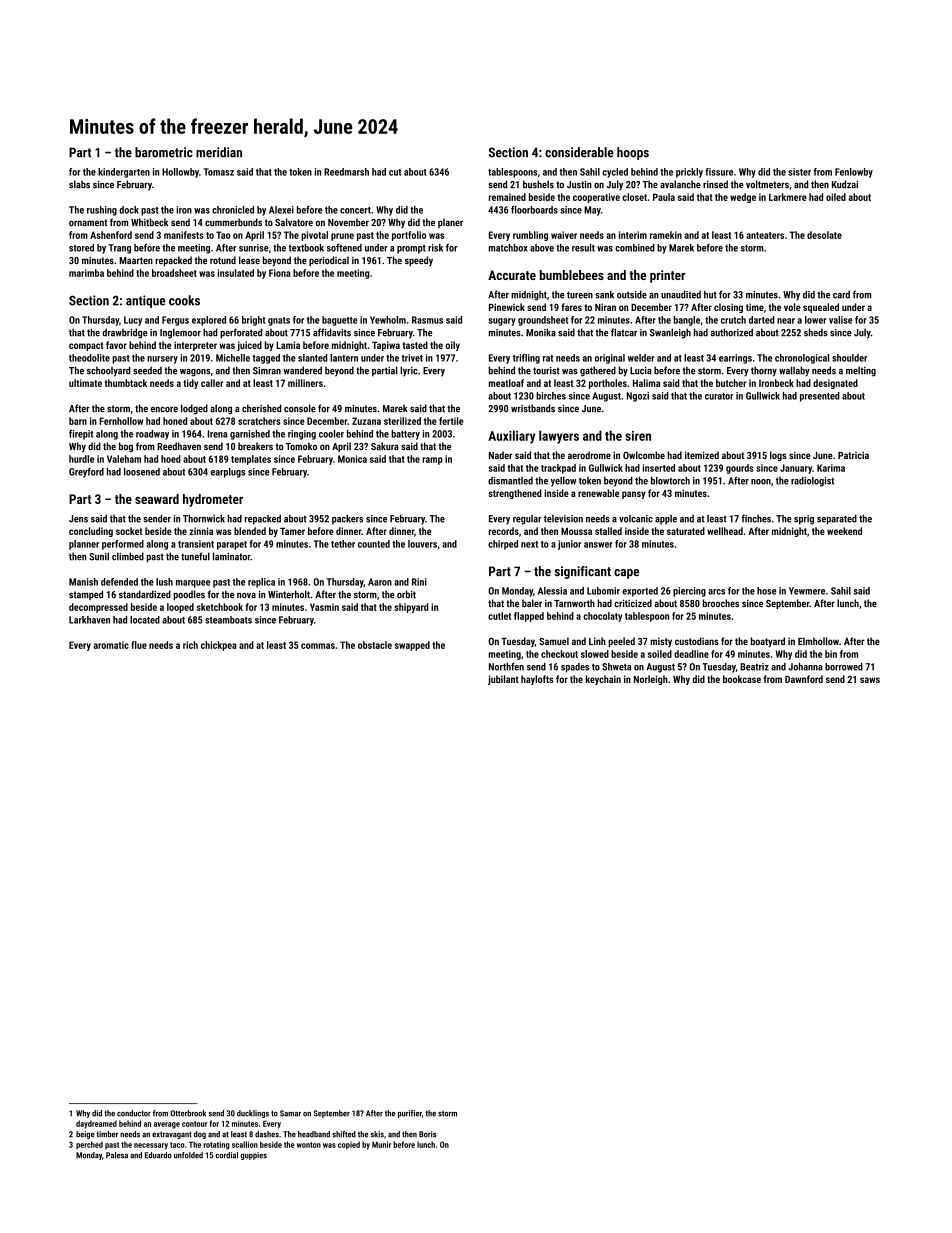  What do you see at coordinates (217, 434) in the document?
I see `Irena` at bounding box center [217, 434].
